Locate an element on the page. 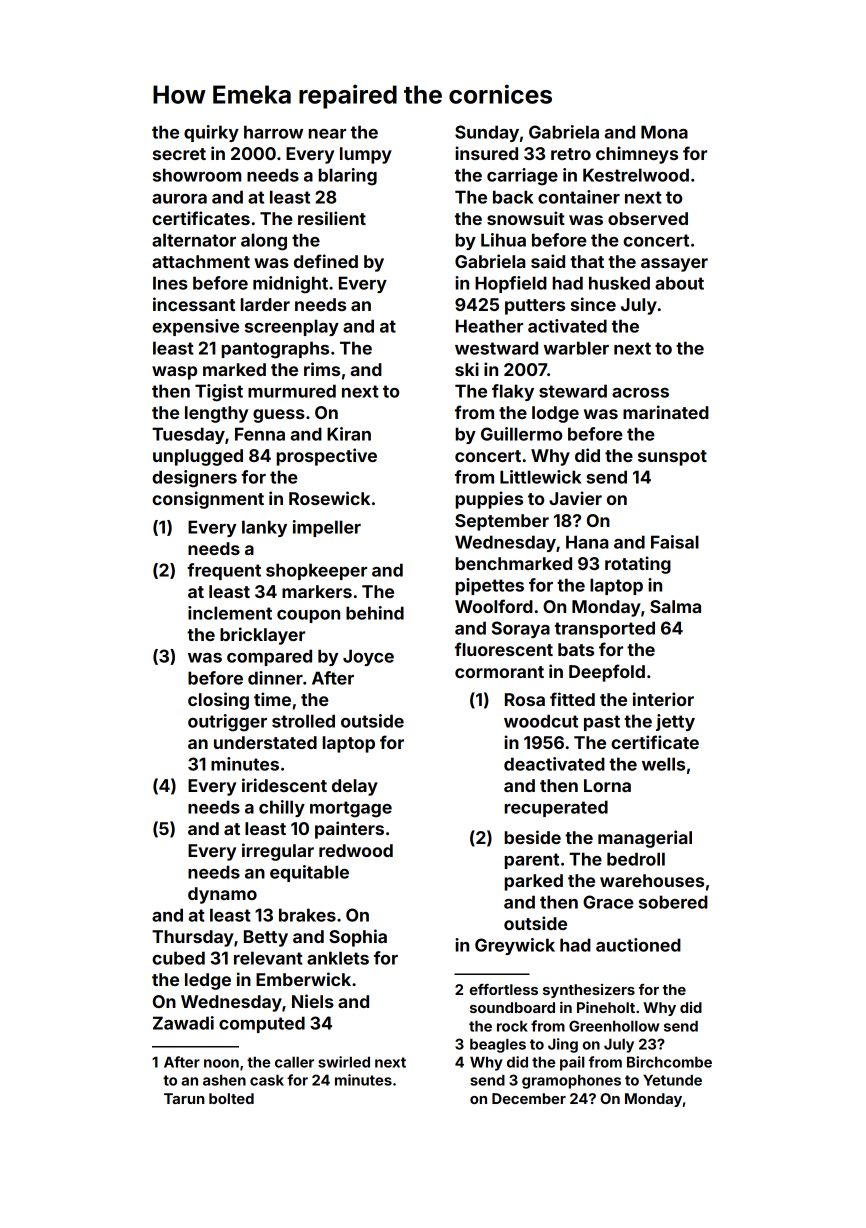 The width and height of the page is (866, 1228). guess is located at coordinates (279, 416).
